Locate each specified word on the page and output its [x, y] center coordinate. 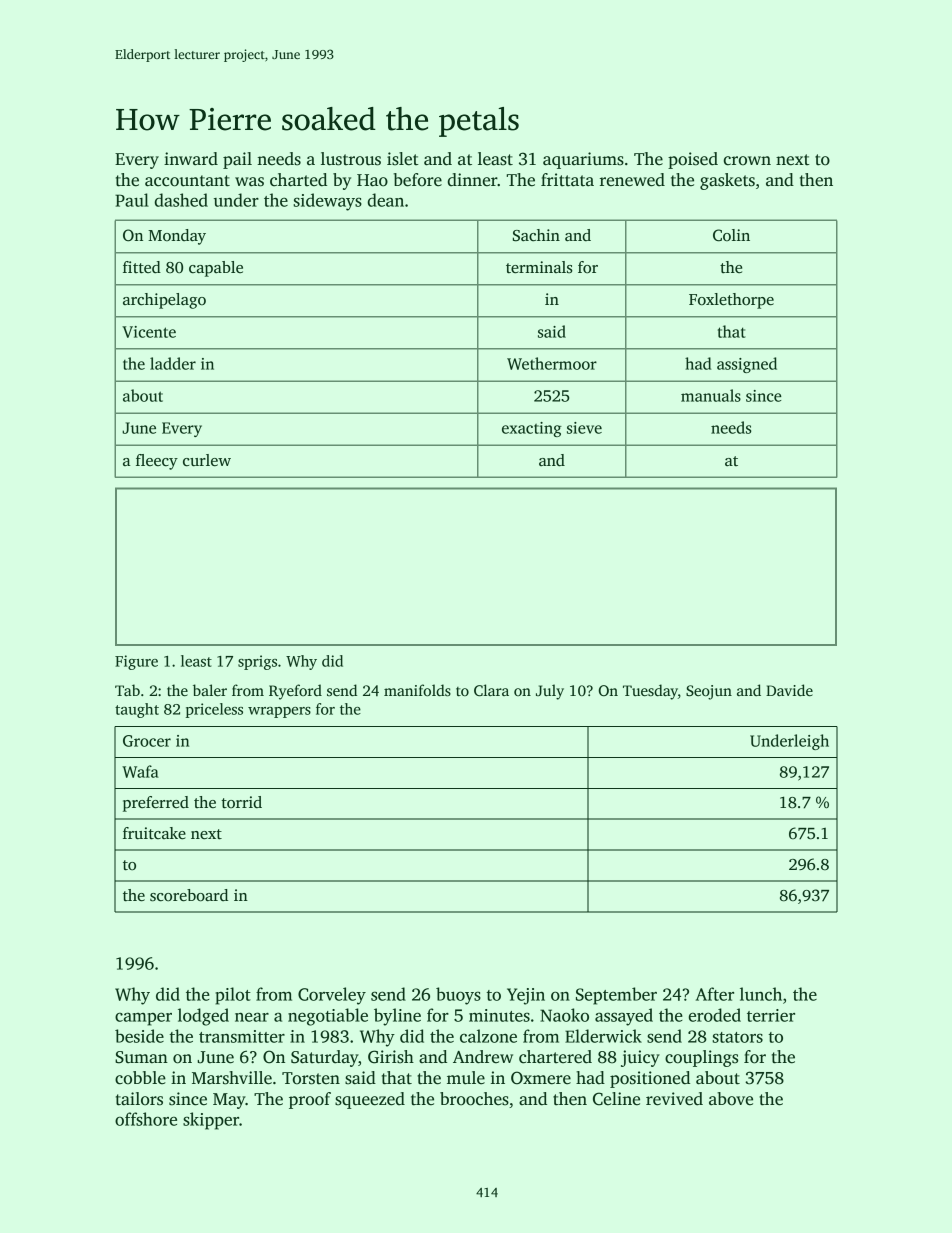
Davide [789, 690]
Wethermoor [552, 363]
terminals [539, 267]
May [229, 1101]
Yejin [526, 996]
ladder [173, 363]
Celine [616, 1099]
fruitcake [154, 833]
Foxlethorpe [731, 301]
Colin [731, 235]
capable [216, 269]
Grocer [147, 741]
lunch [761, 994]
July [550, 692]
